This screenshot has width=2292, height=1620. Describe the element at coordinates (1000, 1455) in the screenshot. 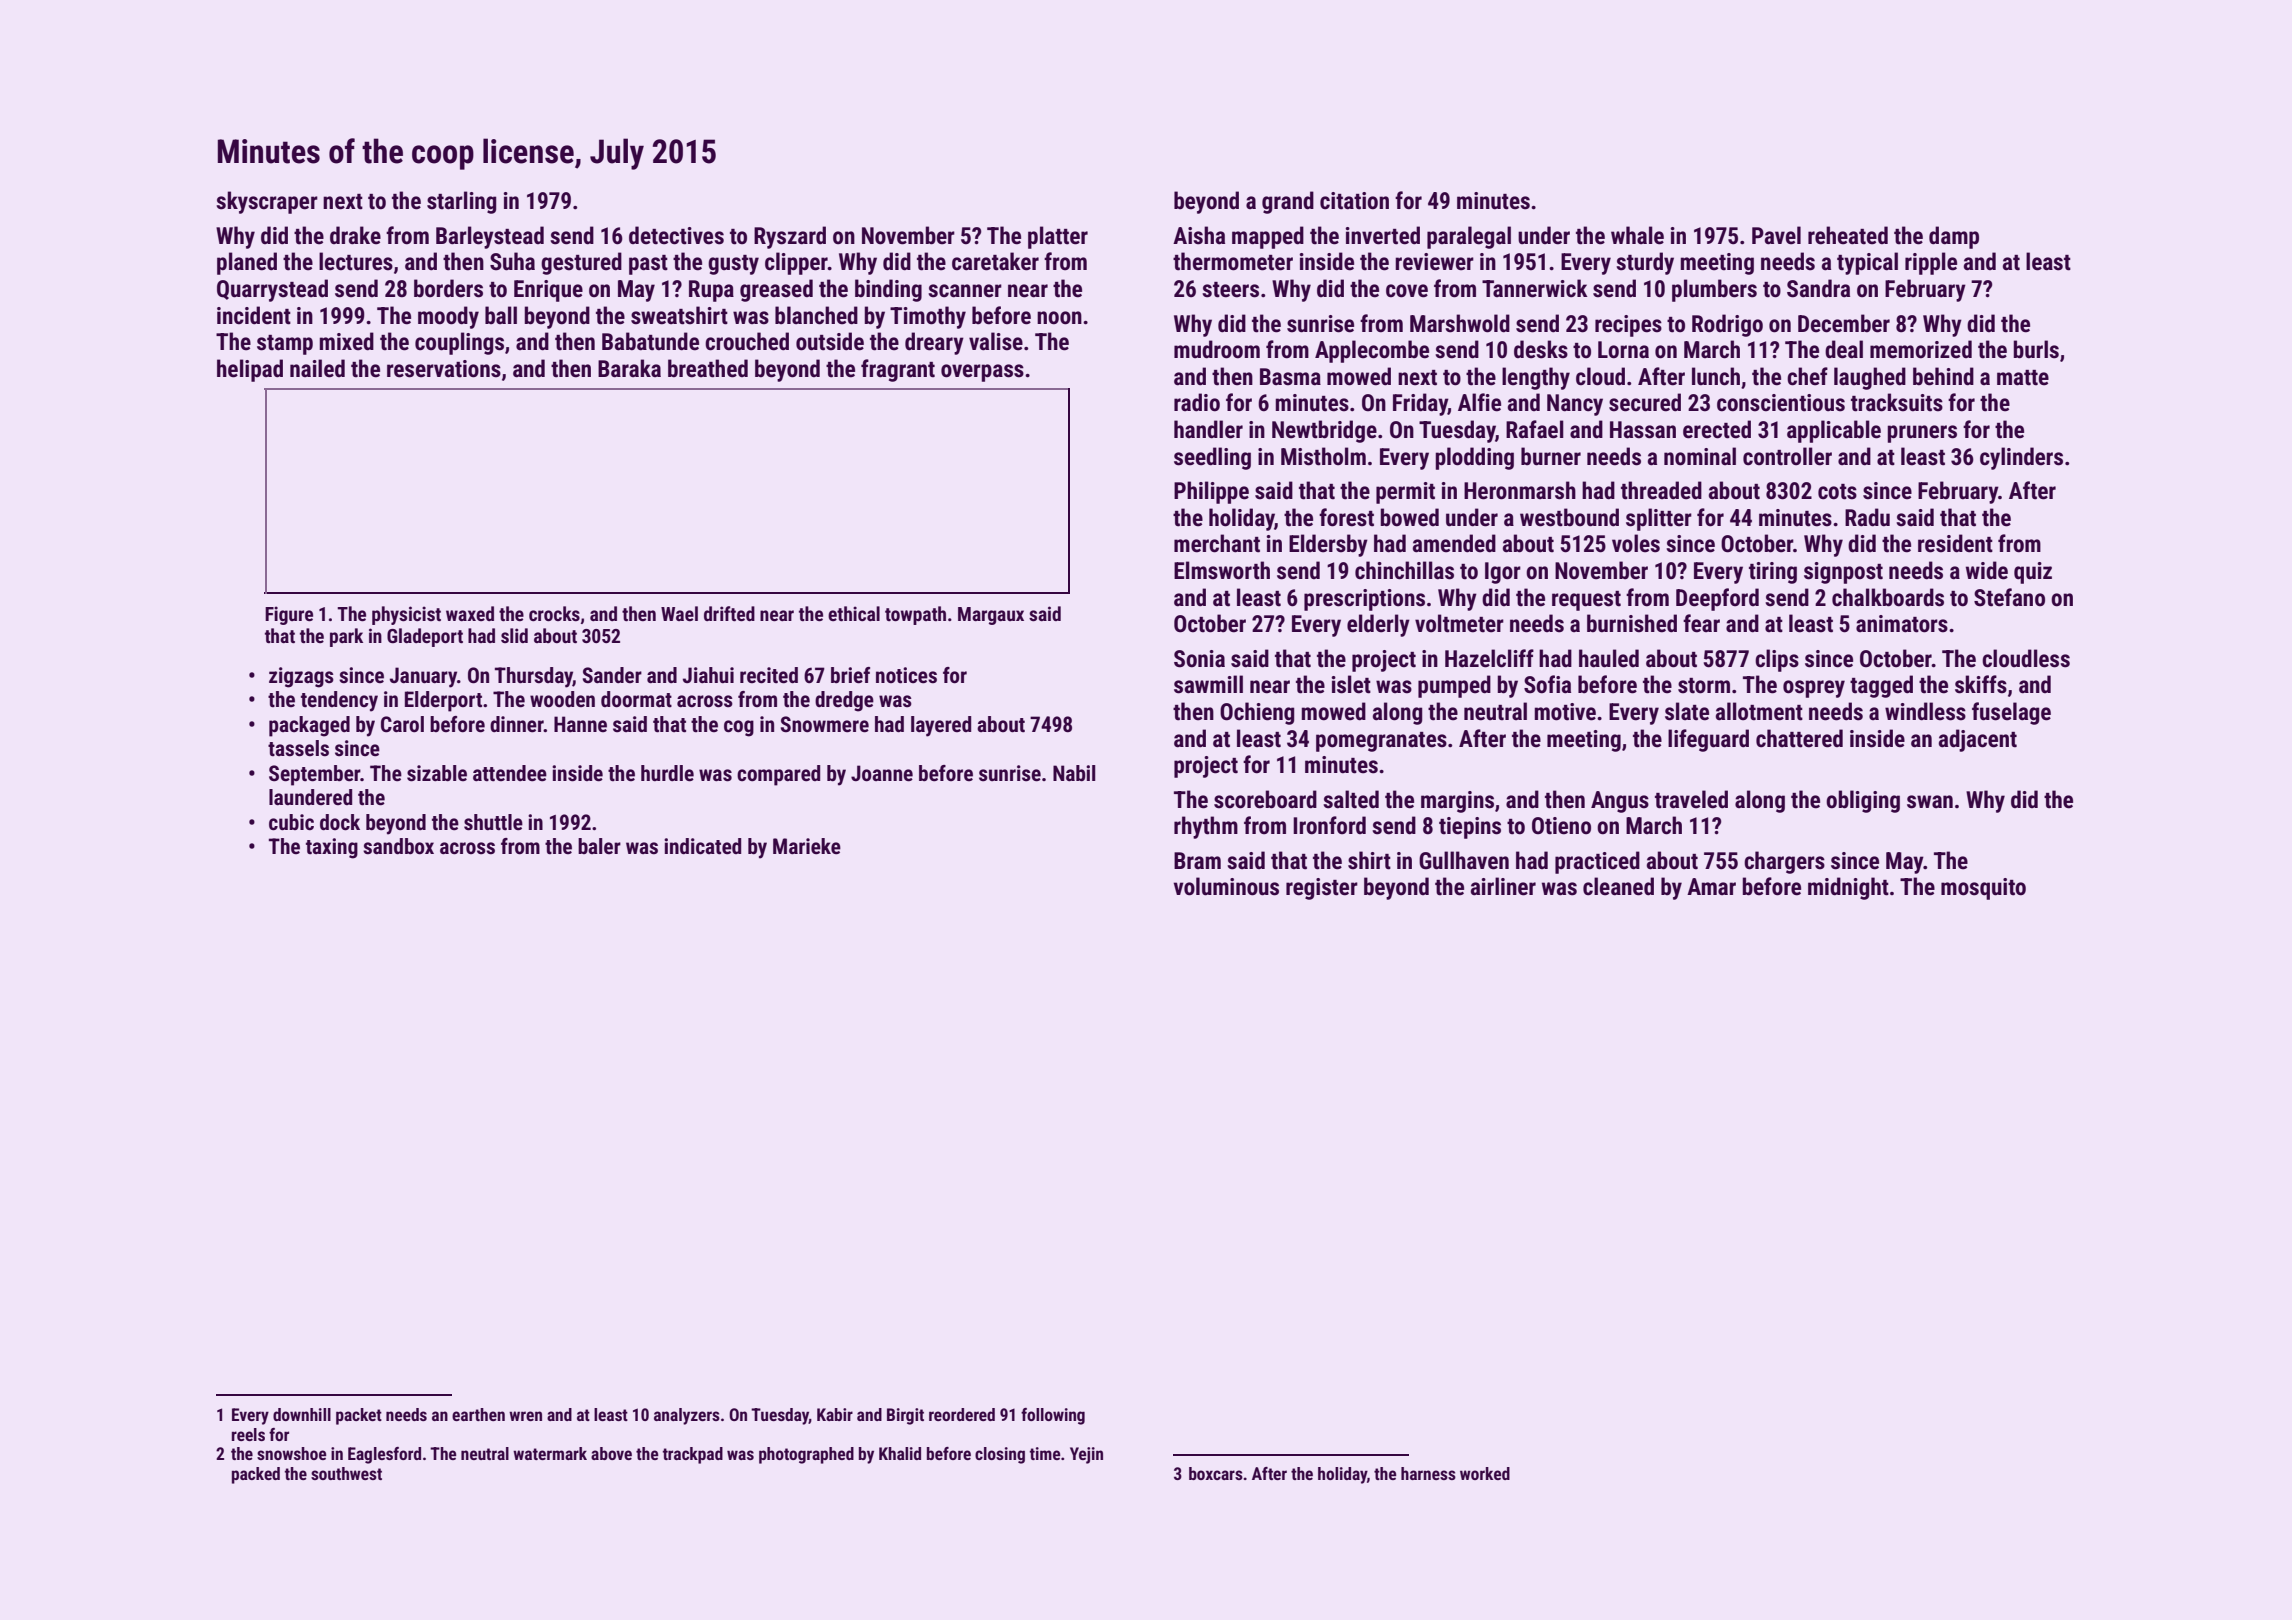

I see `closing` at that location.
